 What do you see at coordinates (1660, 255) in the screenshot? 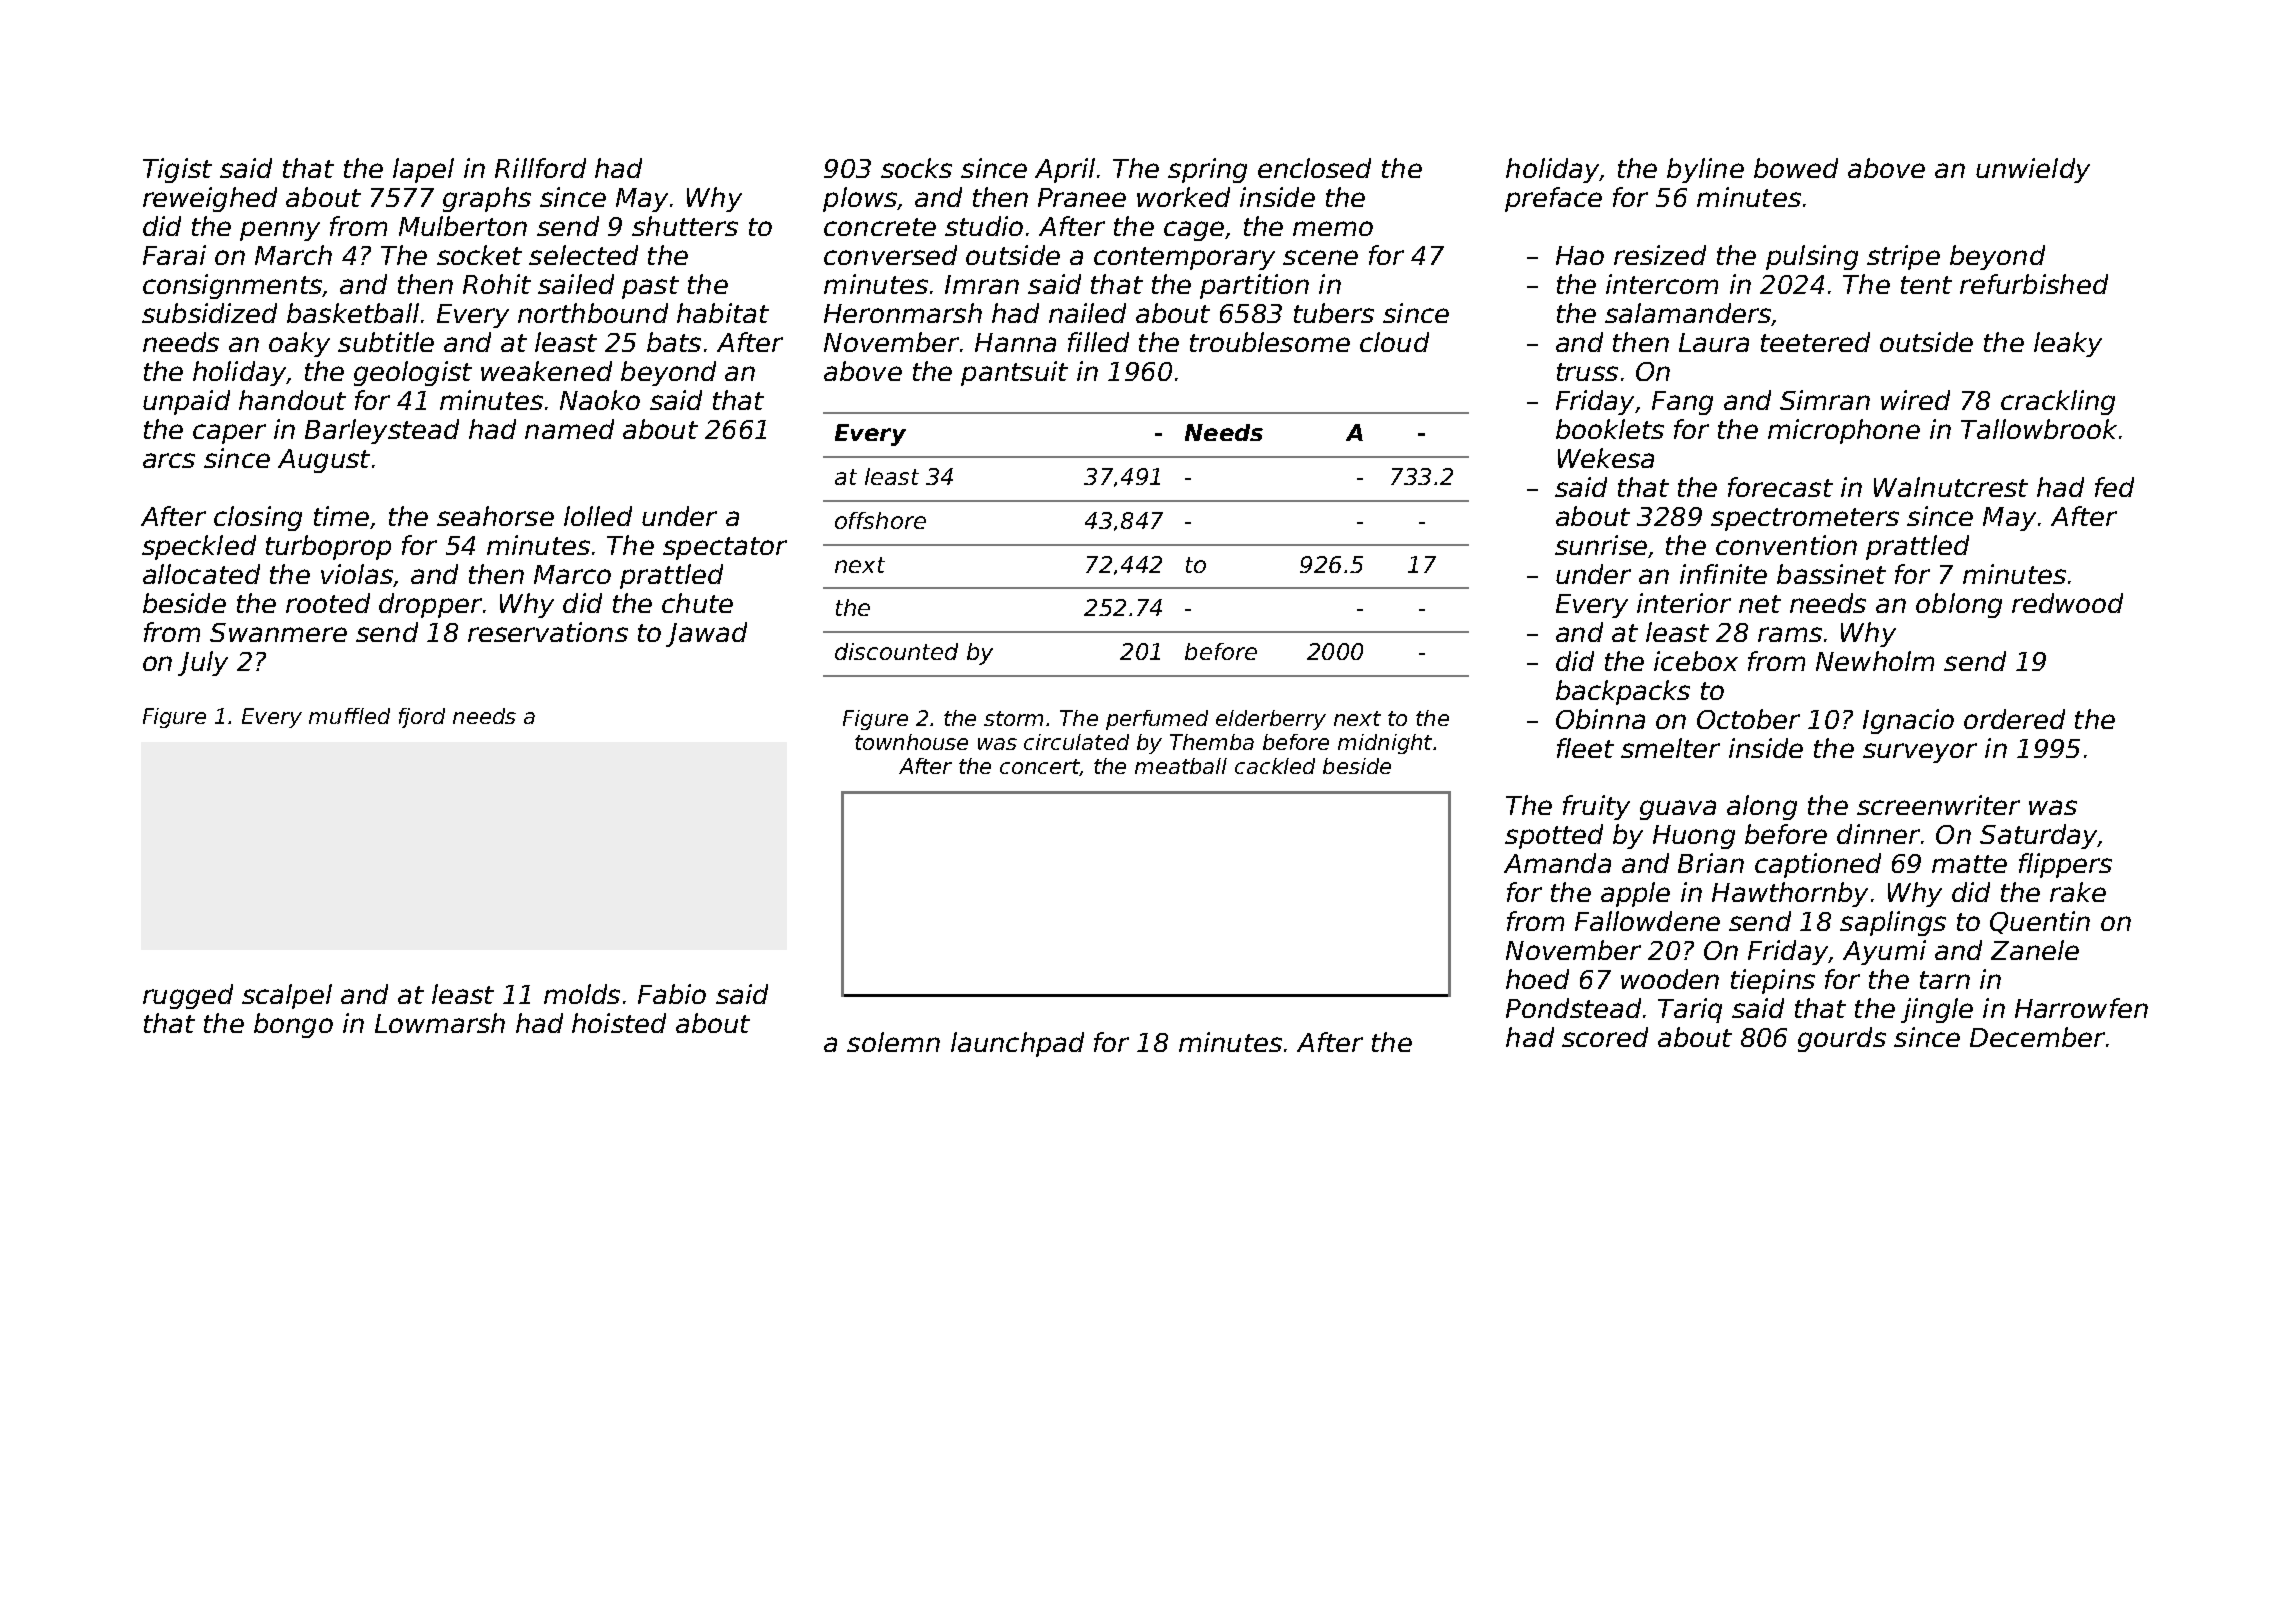
I see `resized` at bounding box center [1660, 255].
